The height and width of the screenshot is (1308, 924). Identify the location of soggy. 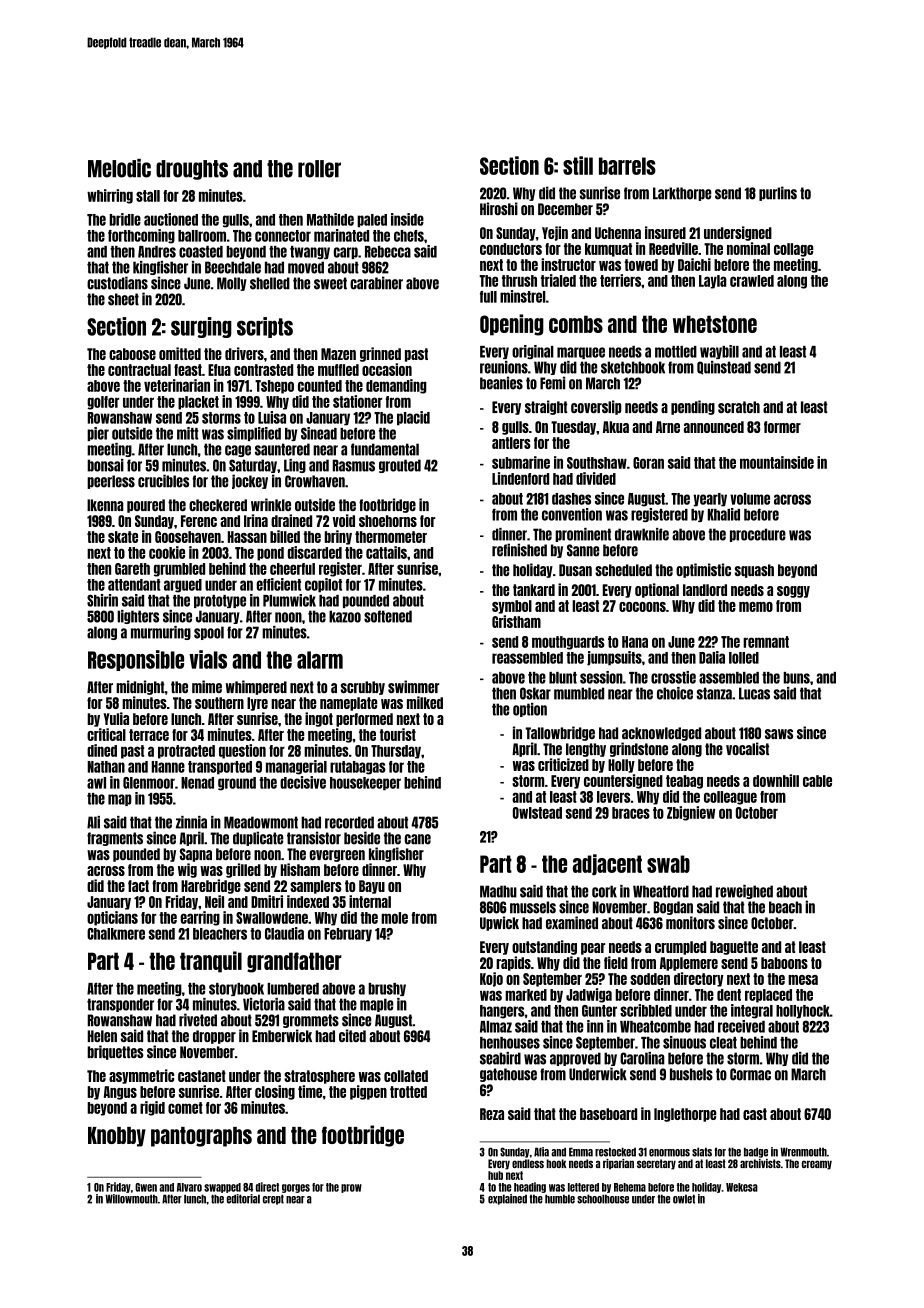
(793, 592).
